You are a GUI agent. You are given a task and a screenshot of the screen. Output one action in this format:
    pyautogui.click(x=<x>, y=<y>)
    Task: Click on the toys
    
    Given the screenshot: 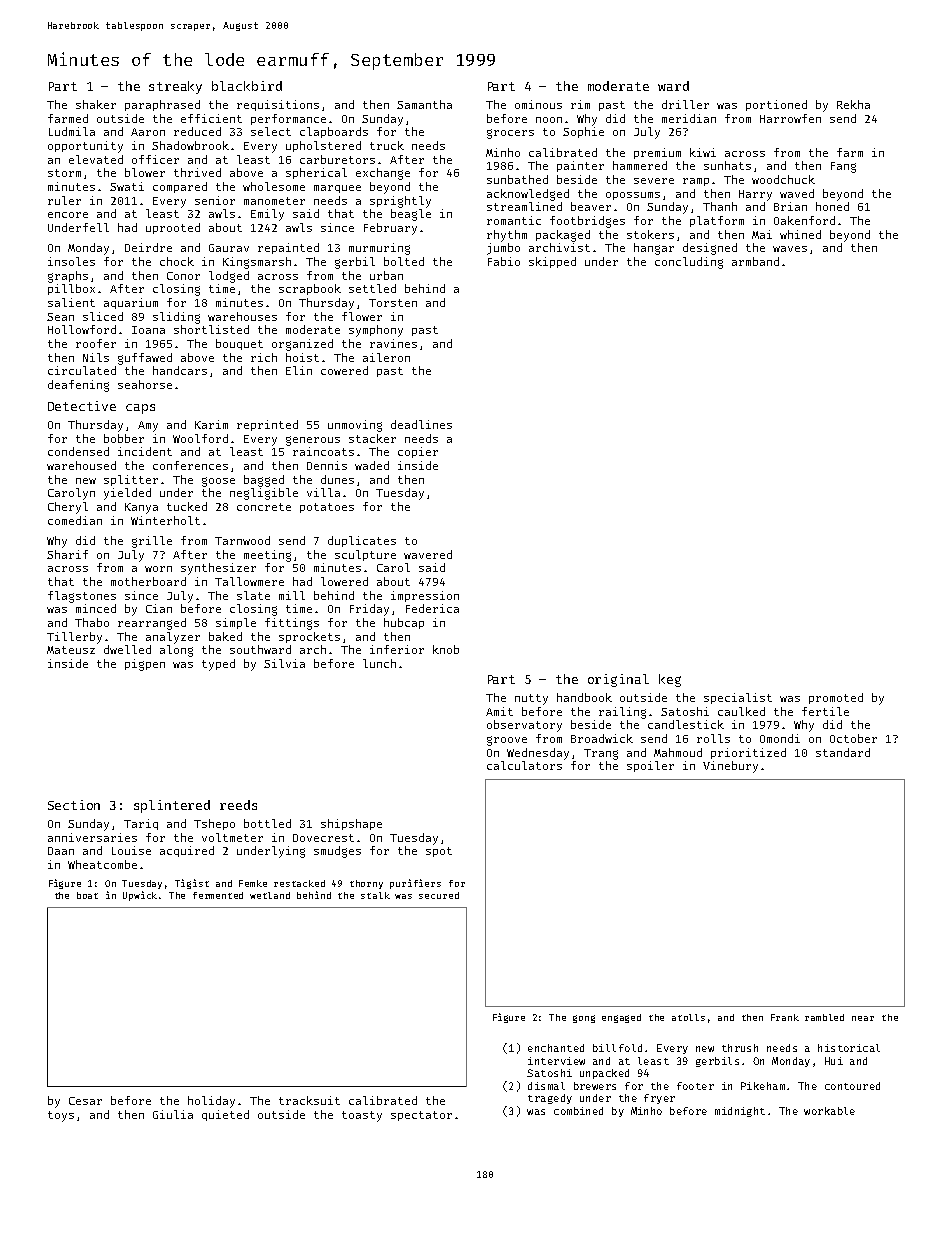 What is the action you would take?
    pyautogui.click(x=61, y=1116)
